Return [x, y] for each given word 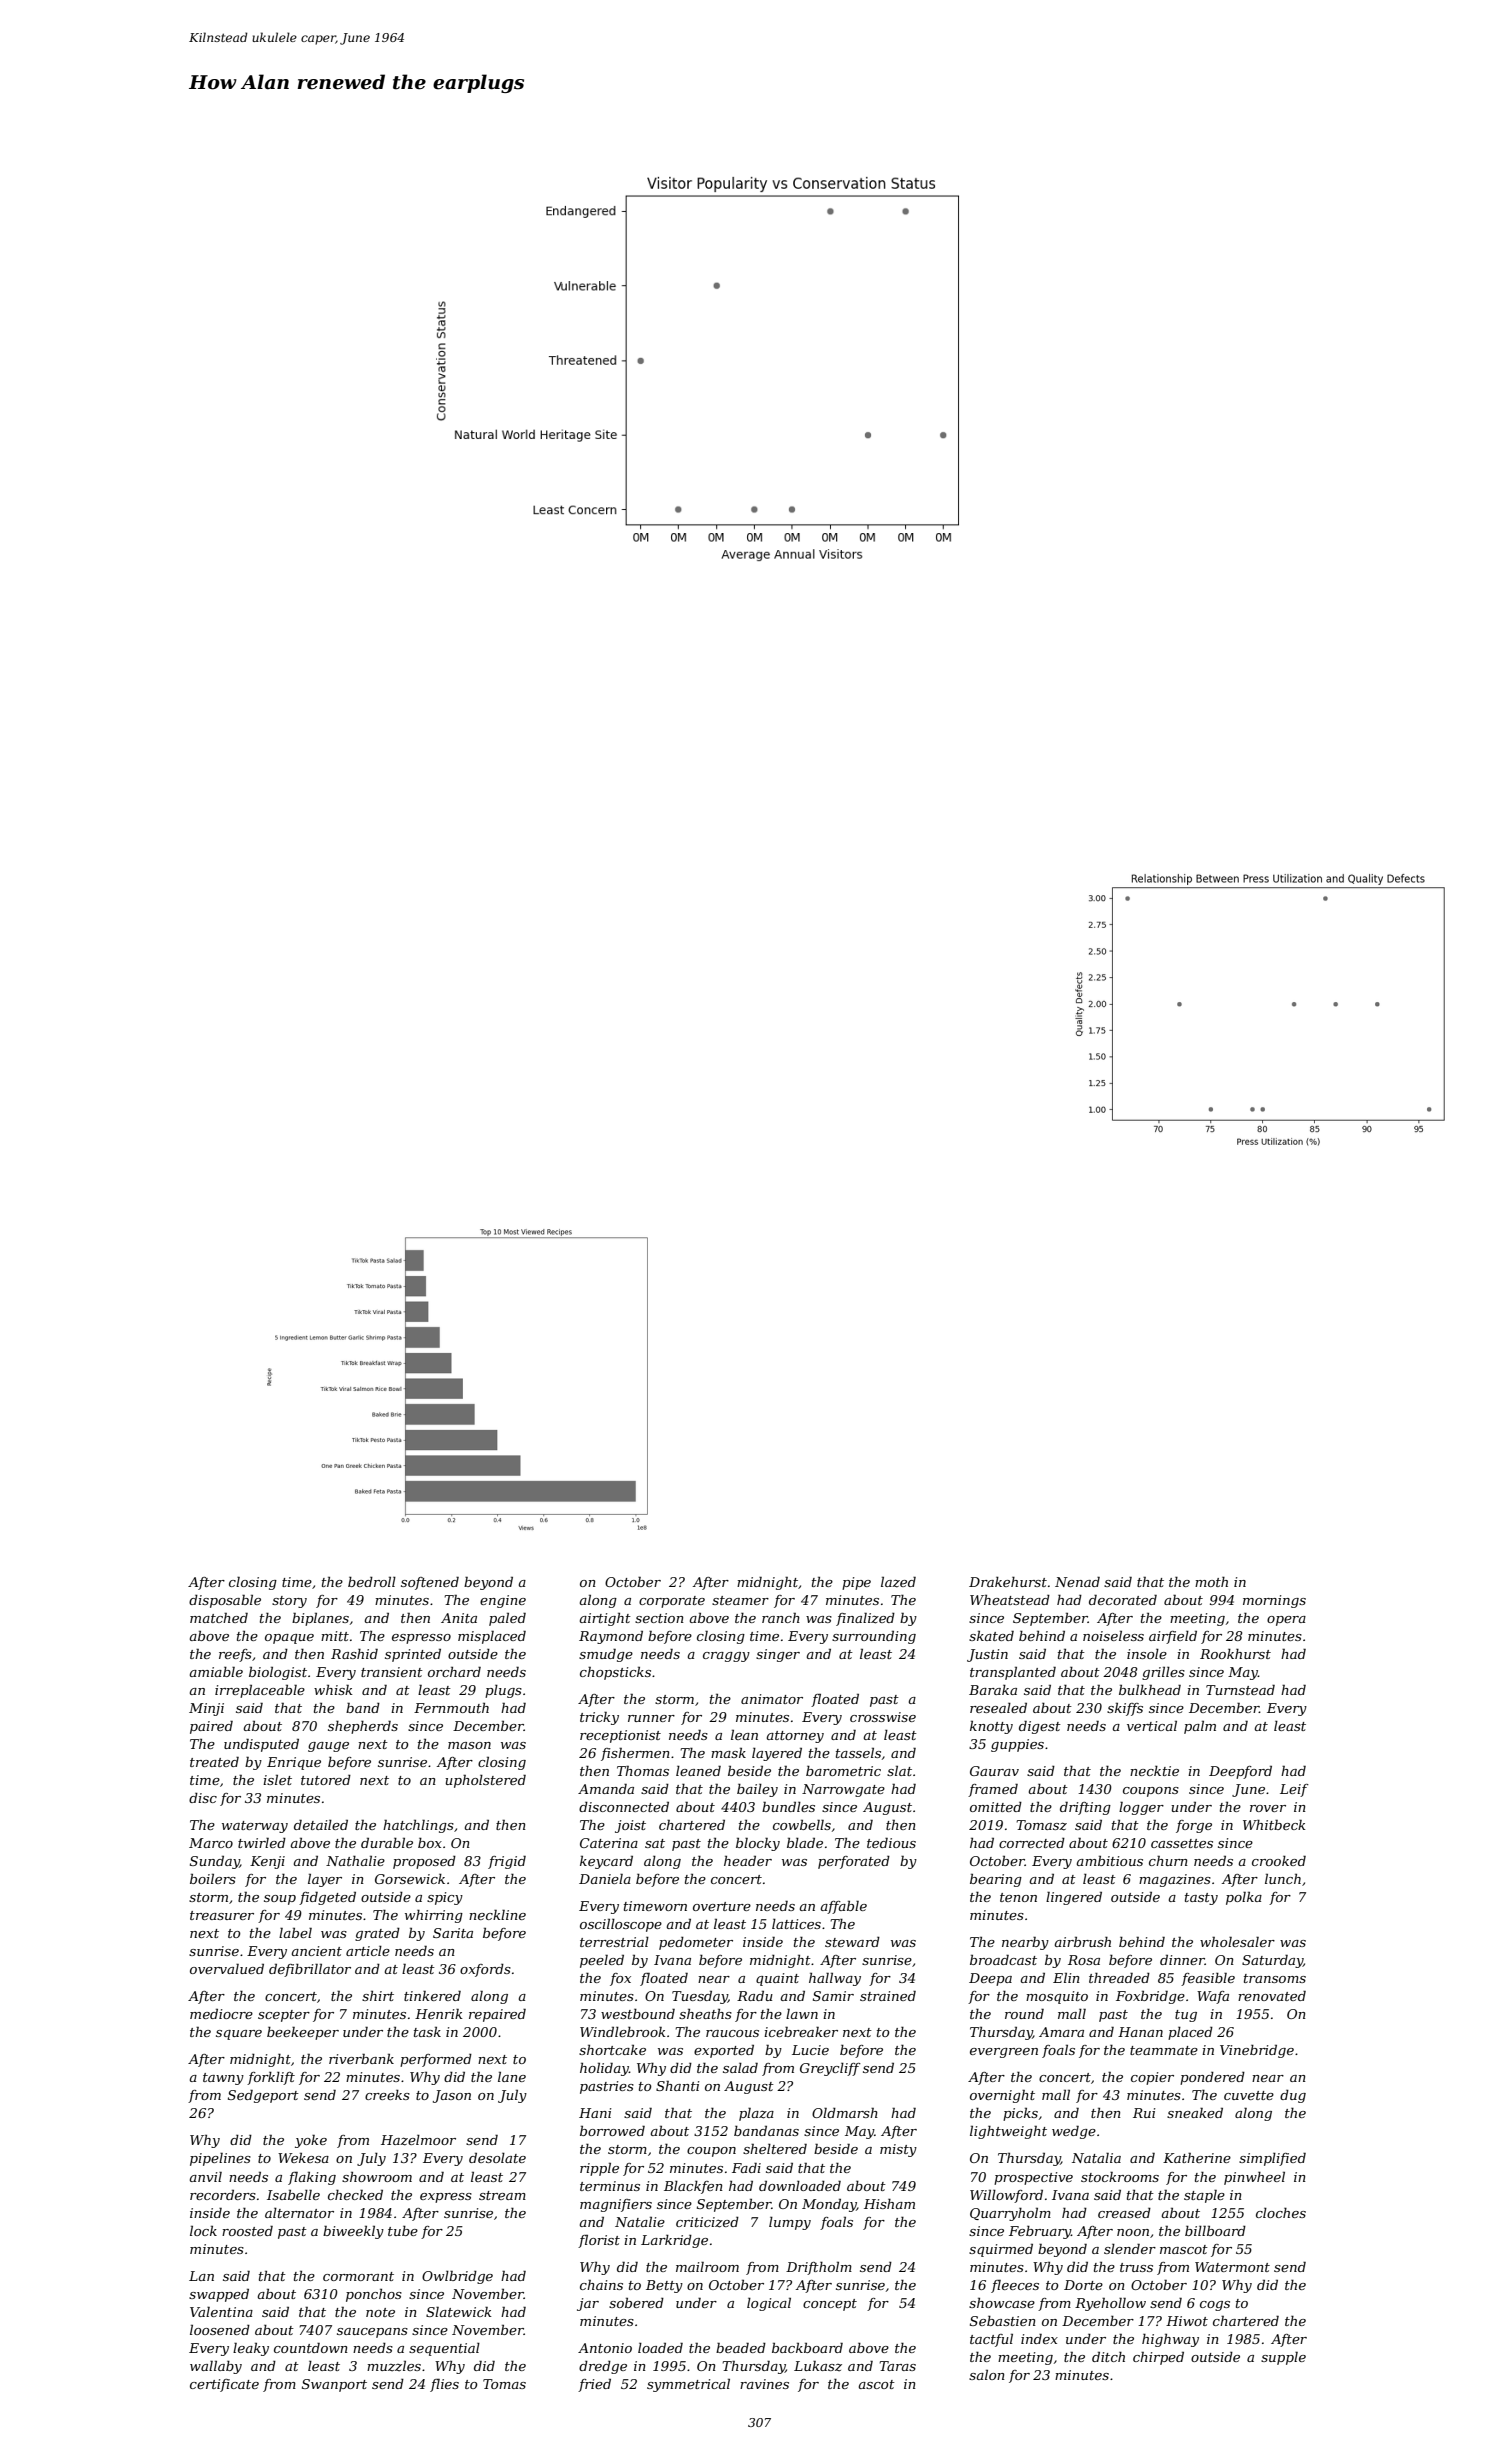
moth [1211, 1581]
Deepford [1240, 1772]
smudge [606, 1655]
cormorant [358, 2276]
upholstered [485, 1781]
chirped [1158, 2358]
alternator [299, 2213]
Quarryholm [1010, 2214]
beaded [741, 2347]
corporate [672, 1602]
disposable [225, 1601]
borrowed [612, 2130]
